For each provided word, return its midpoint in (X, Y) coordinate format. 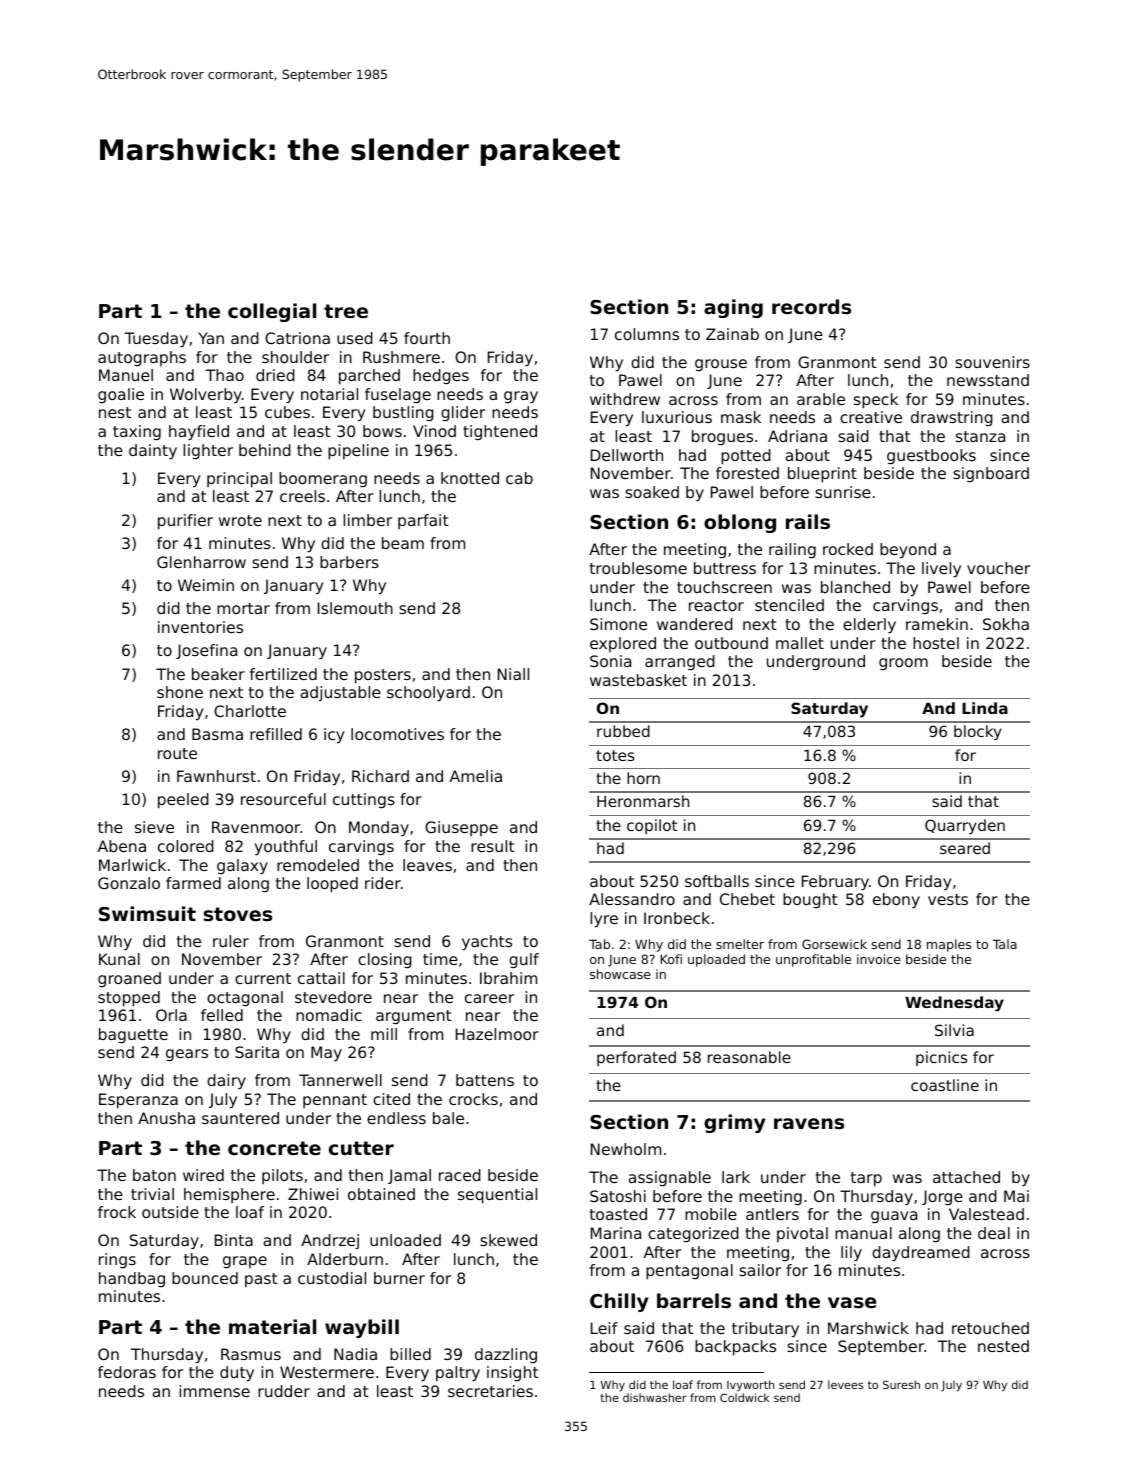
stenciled (789, 605)
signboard (991, 474)
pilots (282, 1176)
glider (463, 413)
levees (846, 1384)
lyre (604, 920)
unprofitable (813, 960)
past (261, 1280)
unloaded (405, 1240)
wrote (240, 520)
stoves (238, 914)
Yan (211, 338)
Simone (618, 624)
